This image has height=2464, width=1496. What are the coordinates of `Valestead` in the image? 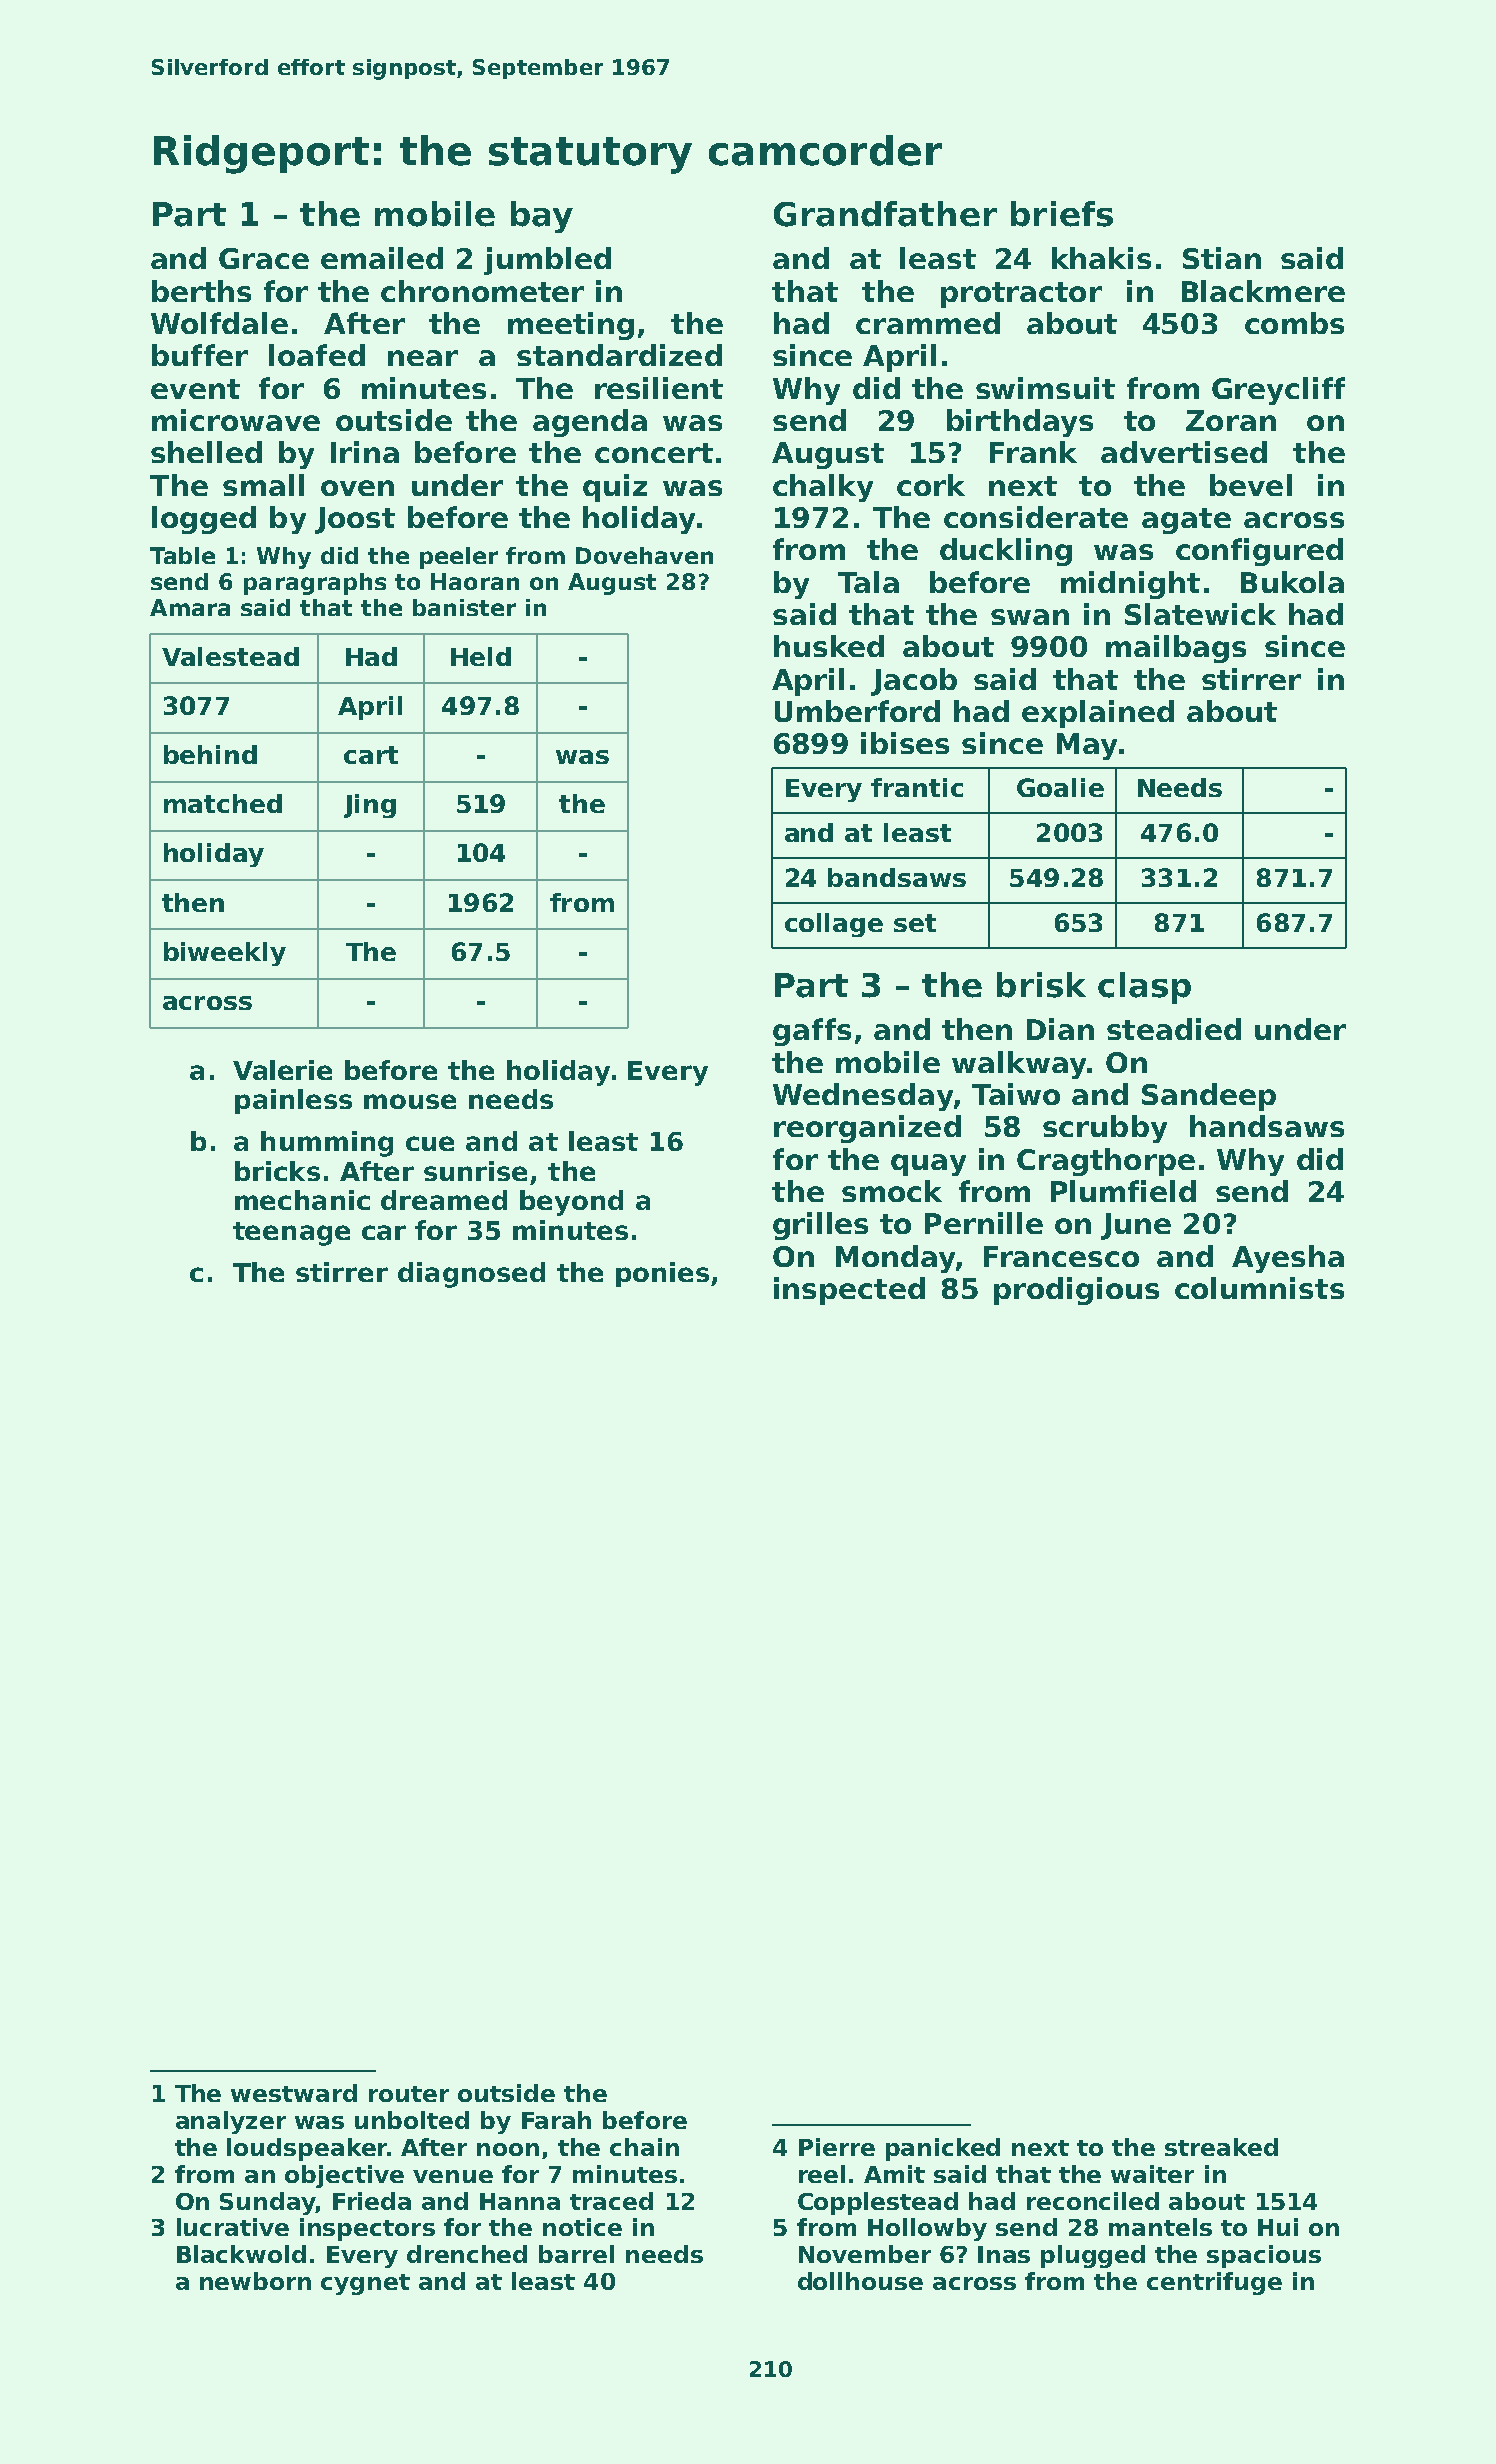 It's located at (230, 656).
